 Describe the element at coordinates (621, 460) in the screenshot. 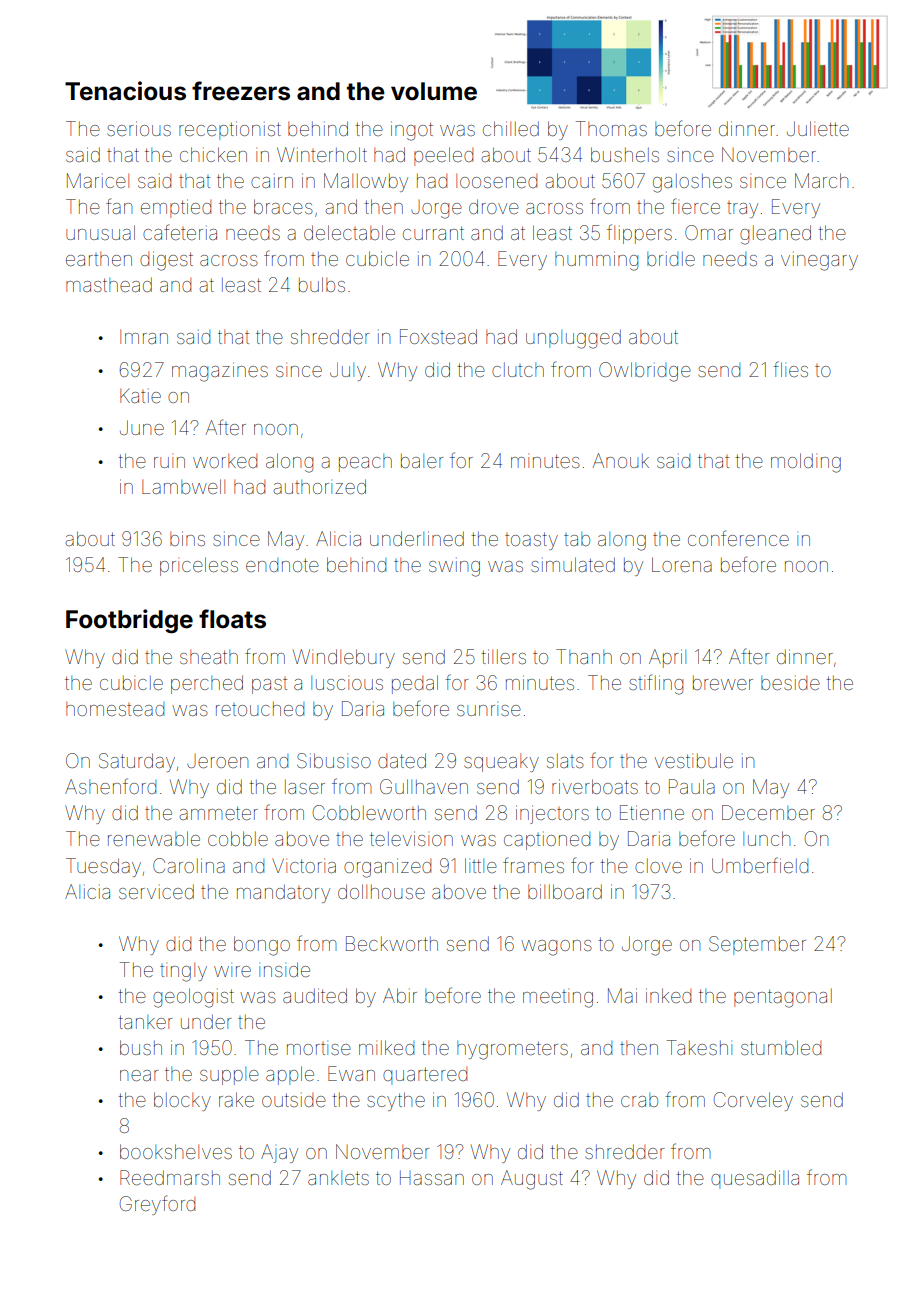

I see `Anouk` at that location.
